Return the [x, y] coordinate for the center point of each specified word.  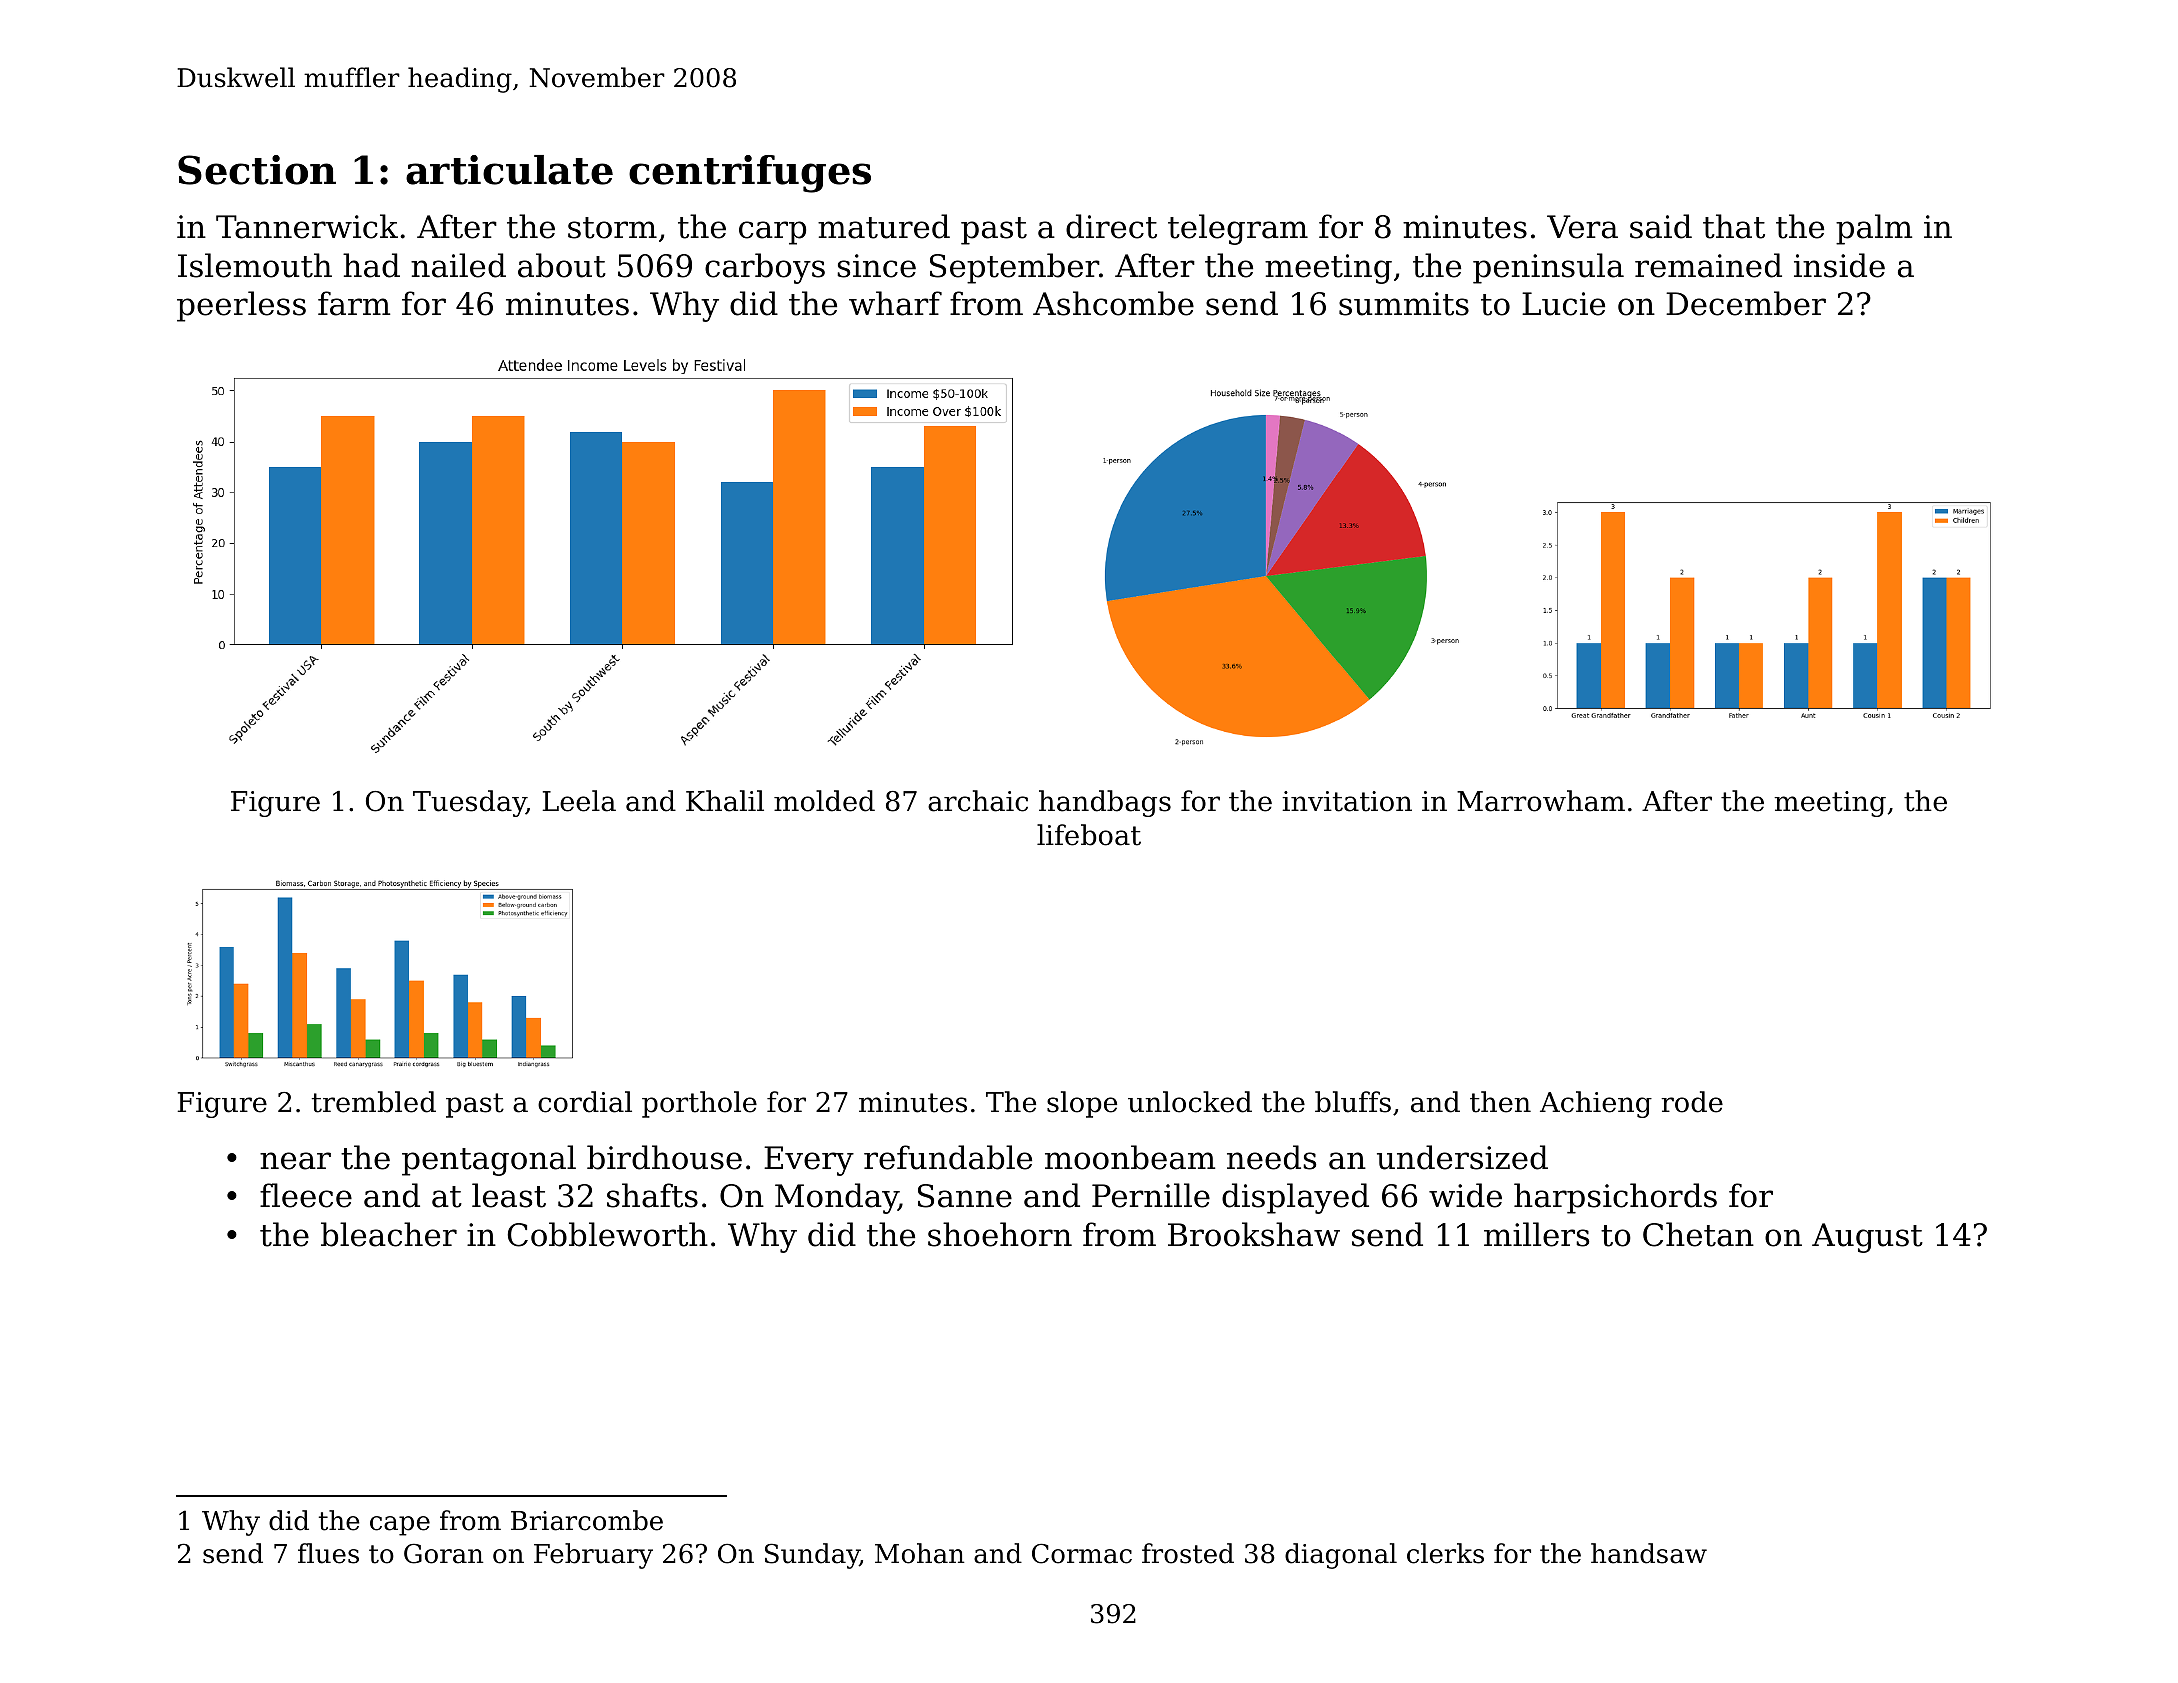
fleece [306, 1195]
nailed [458, 265]
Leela [579, 801]
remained [1708, 265]
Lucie [1563, 304]
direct [1111, 226]
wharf [895, 303]
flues [328, 1553]
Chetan [1698, 1234]
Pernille [1151, 1195]
